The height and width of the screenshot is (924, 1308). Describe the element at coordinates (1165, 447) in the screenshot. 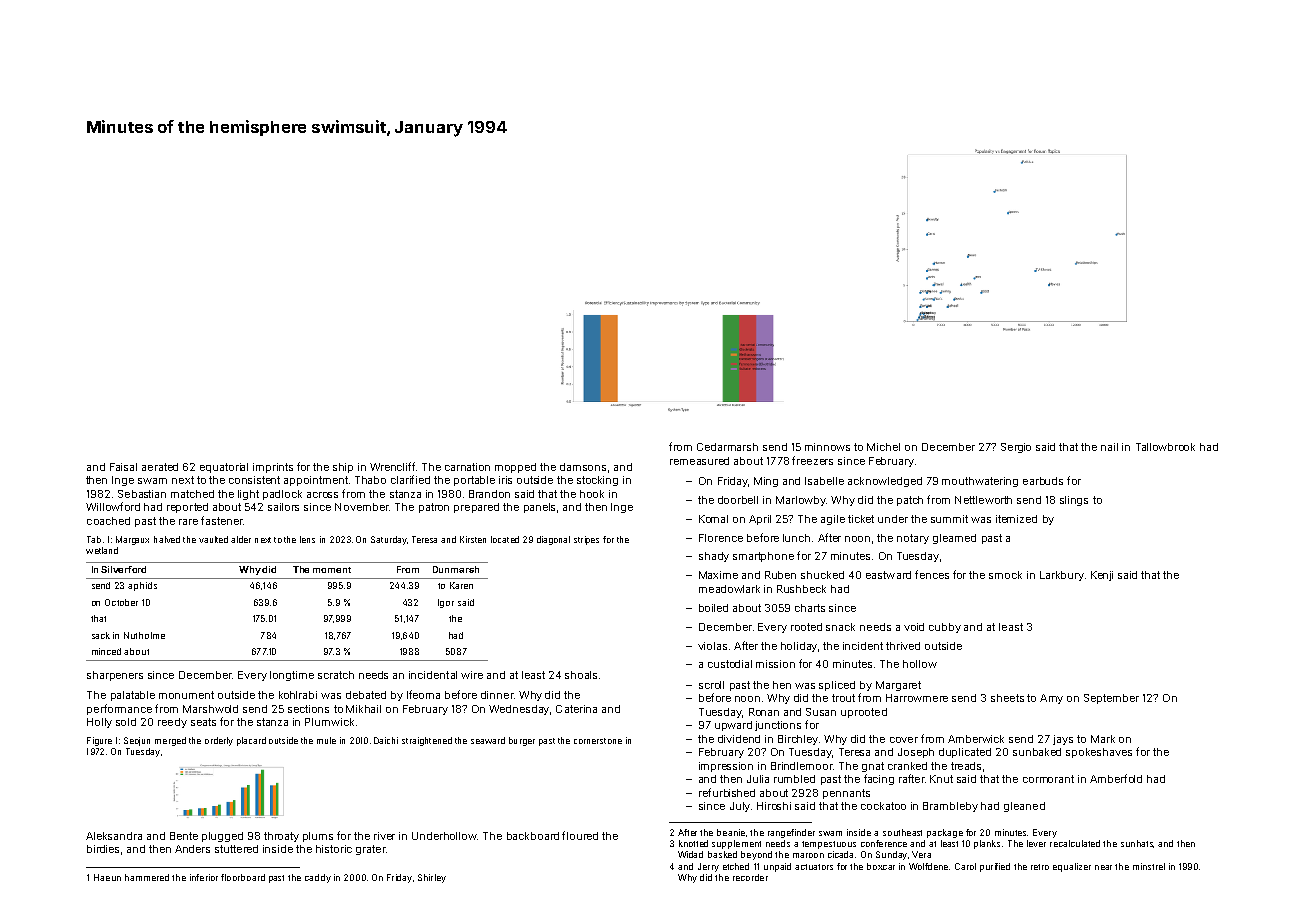

I see `Tallowbrook` at that location.
